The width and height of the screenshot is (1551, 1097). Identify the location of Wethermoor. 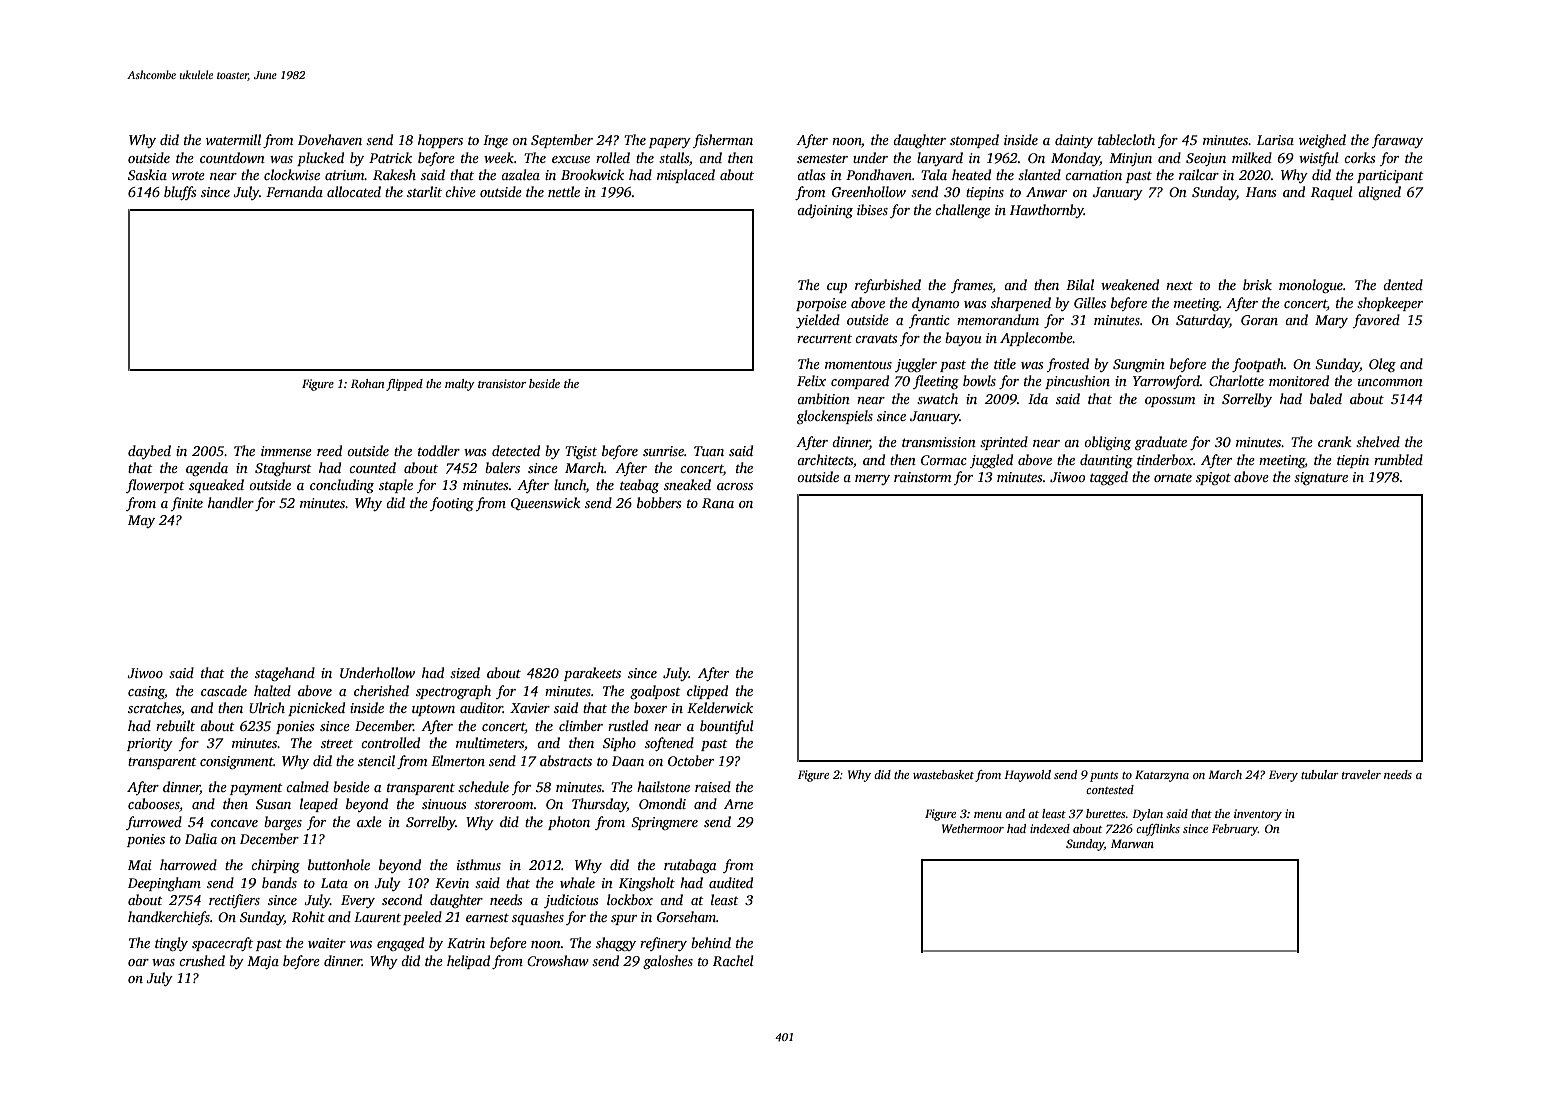
(973, 828).
